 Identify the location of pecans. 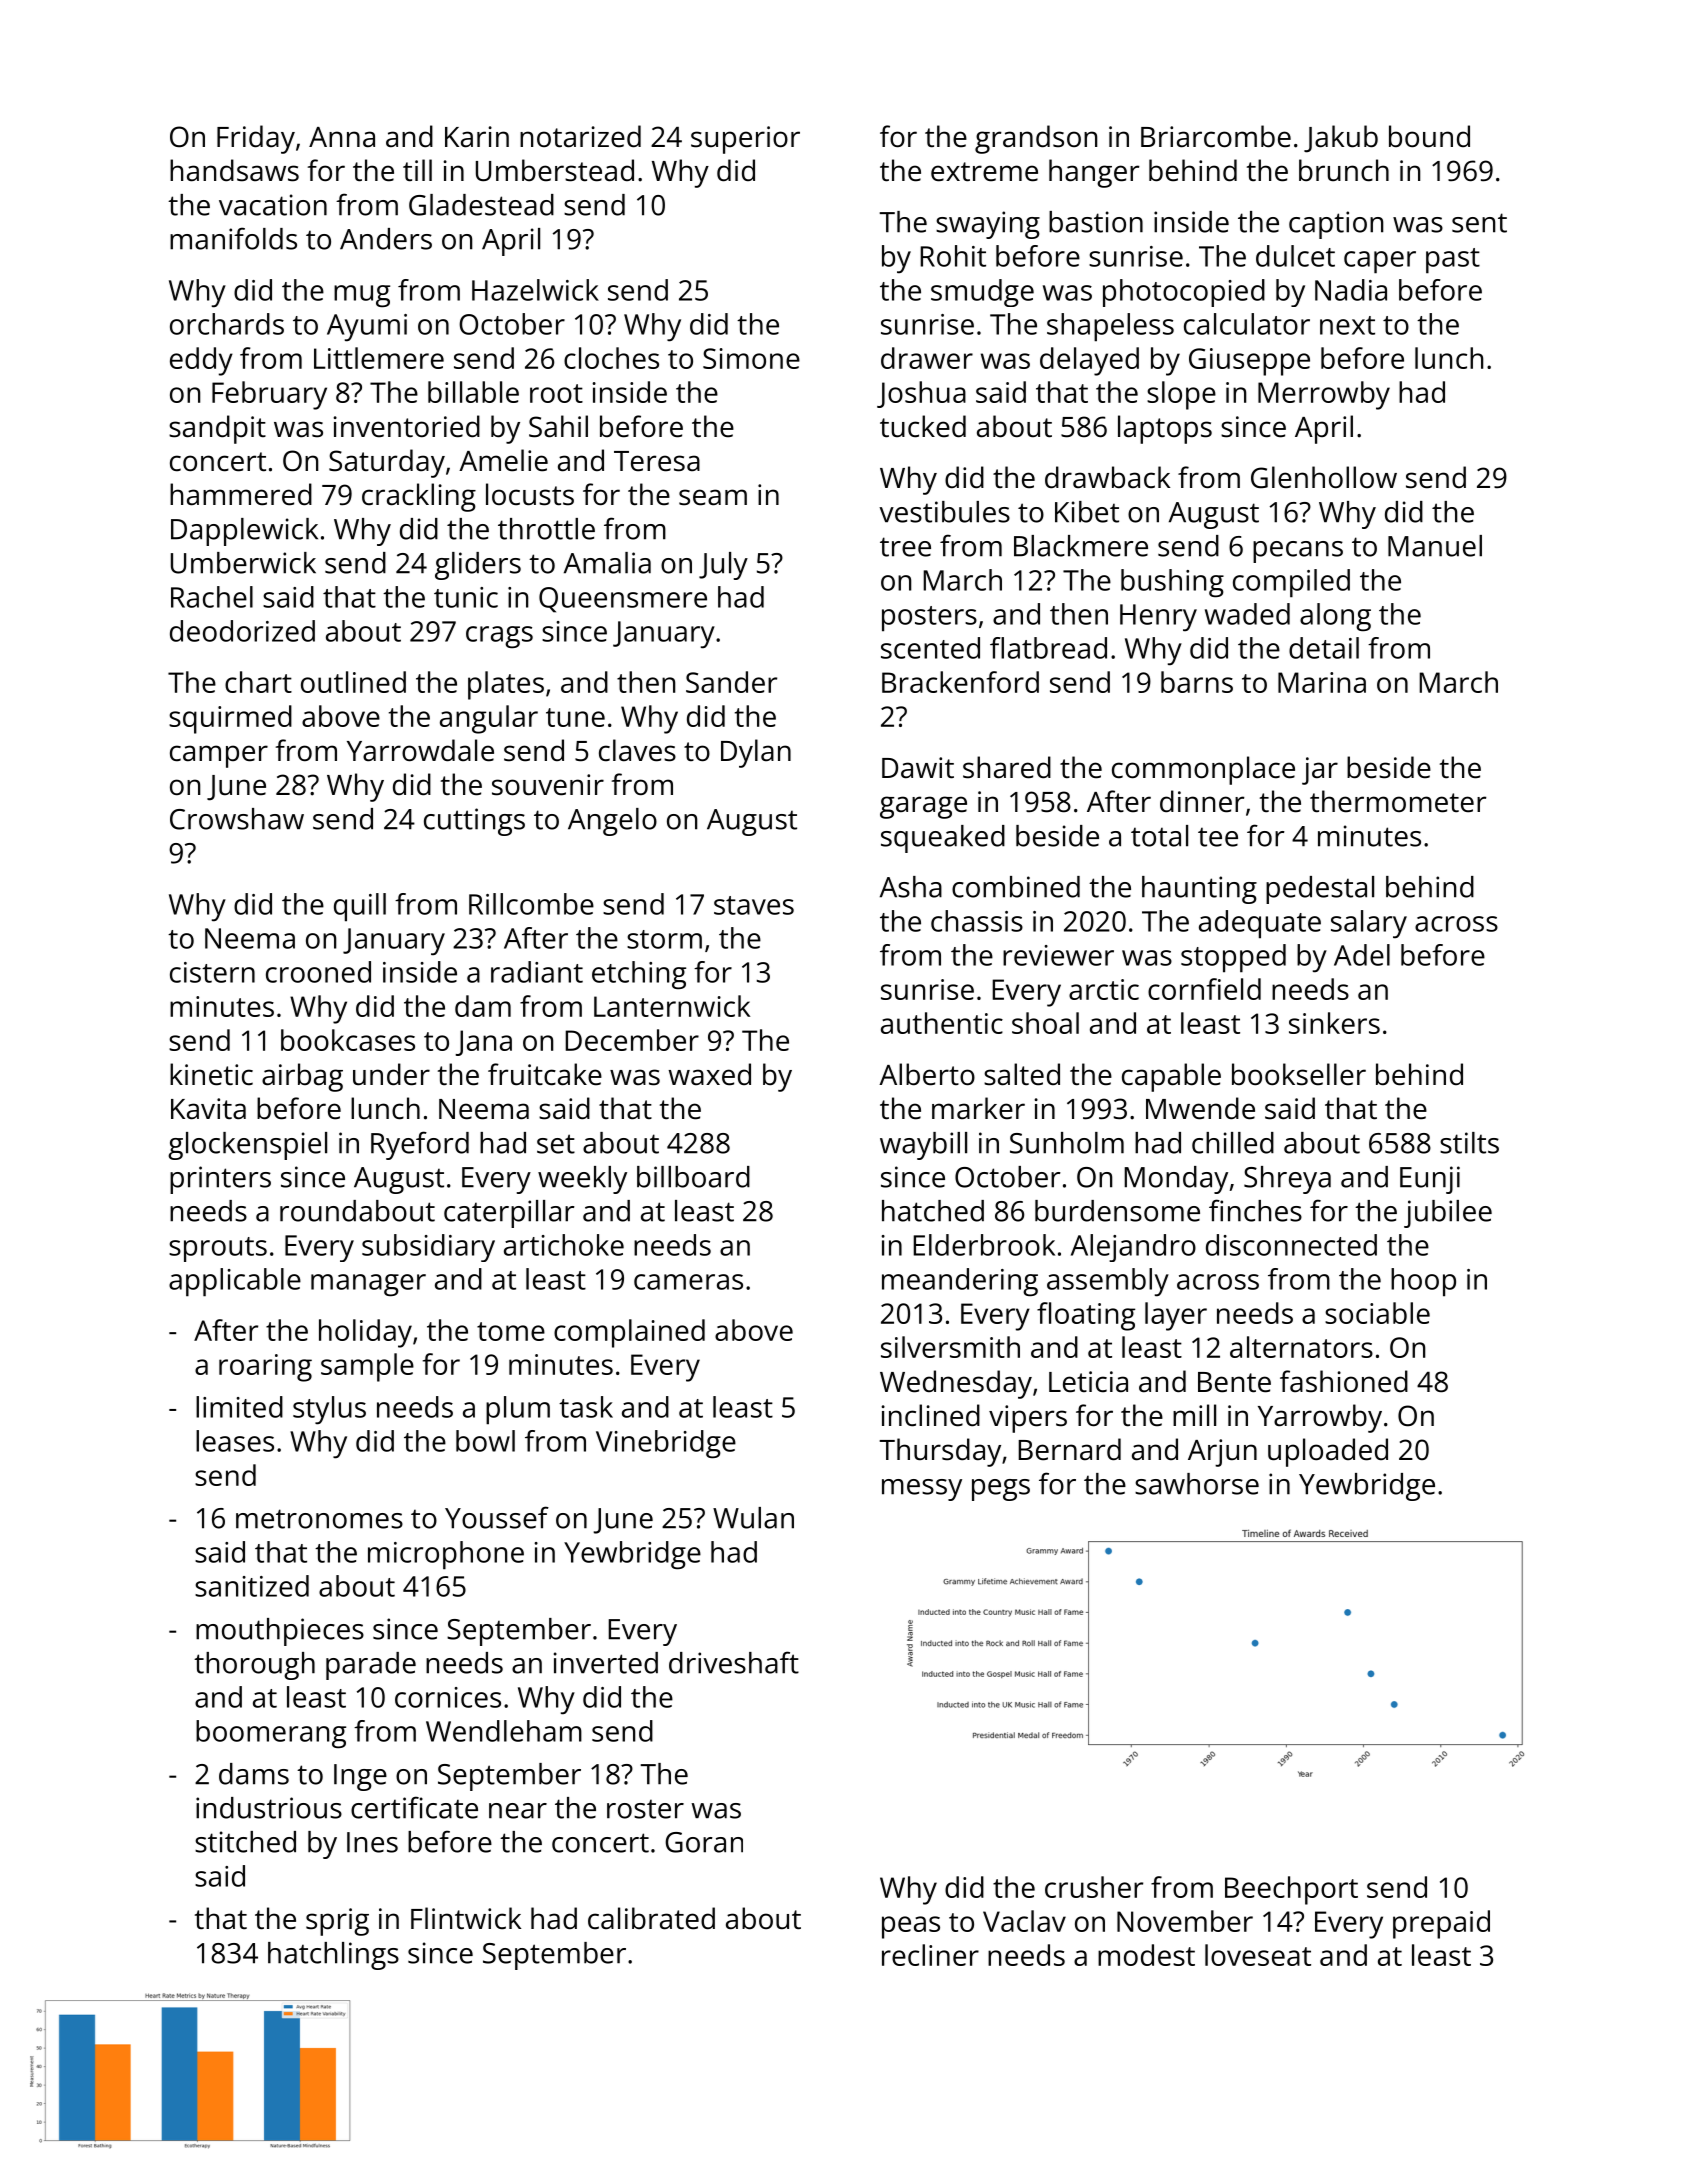
(1298, 552).
